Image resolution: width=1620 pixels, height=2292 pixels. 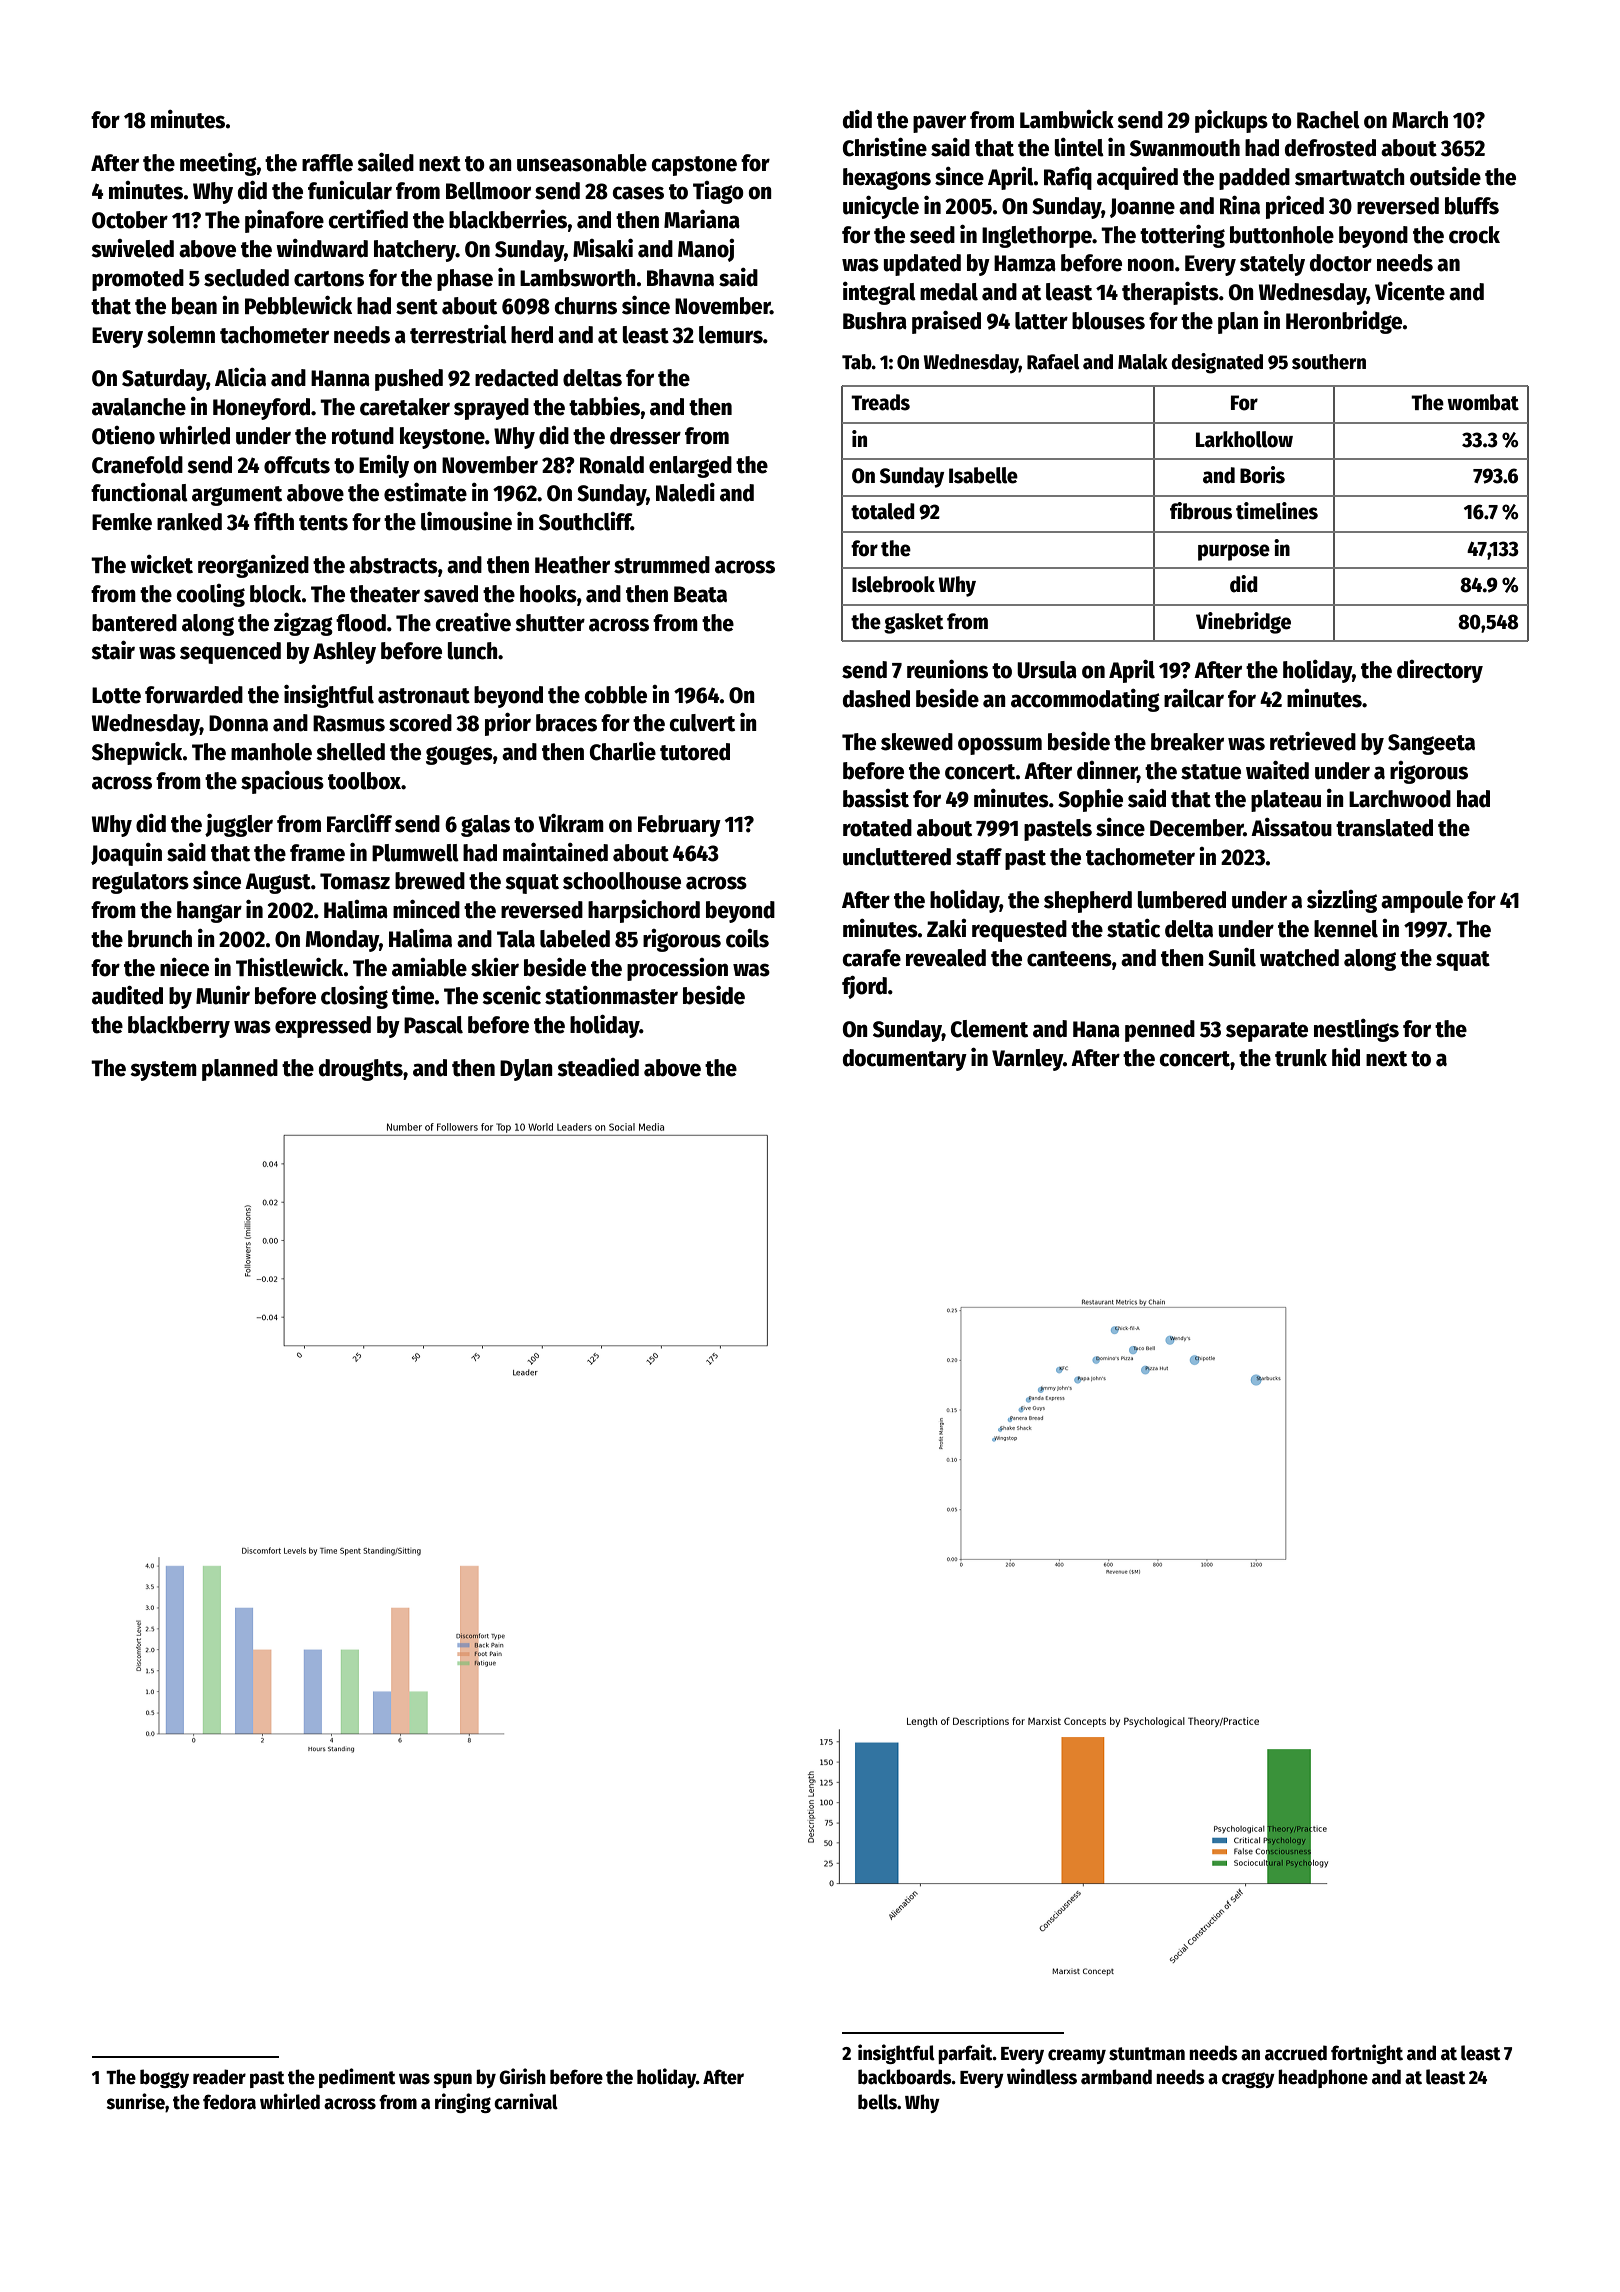 What do you see at coordinates (1328, 120) in the image?
I see `Rachel` at bounding box center [1328, 120].
